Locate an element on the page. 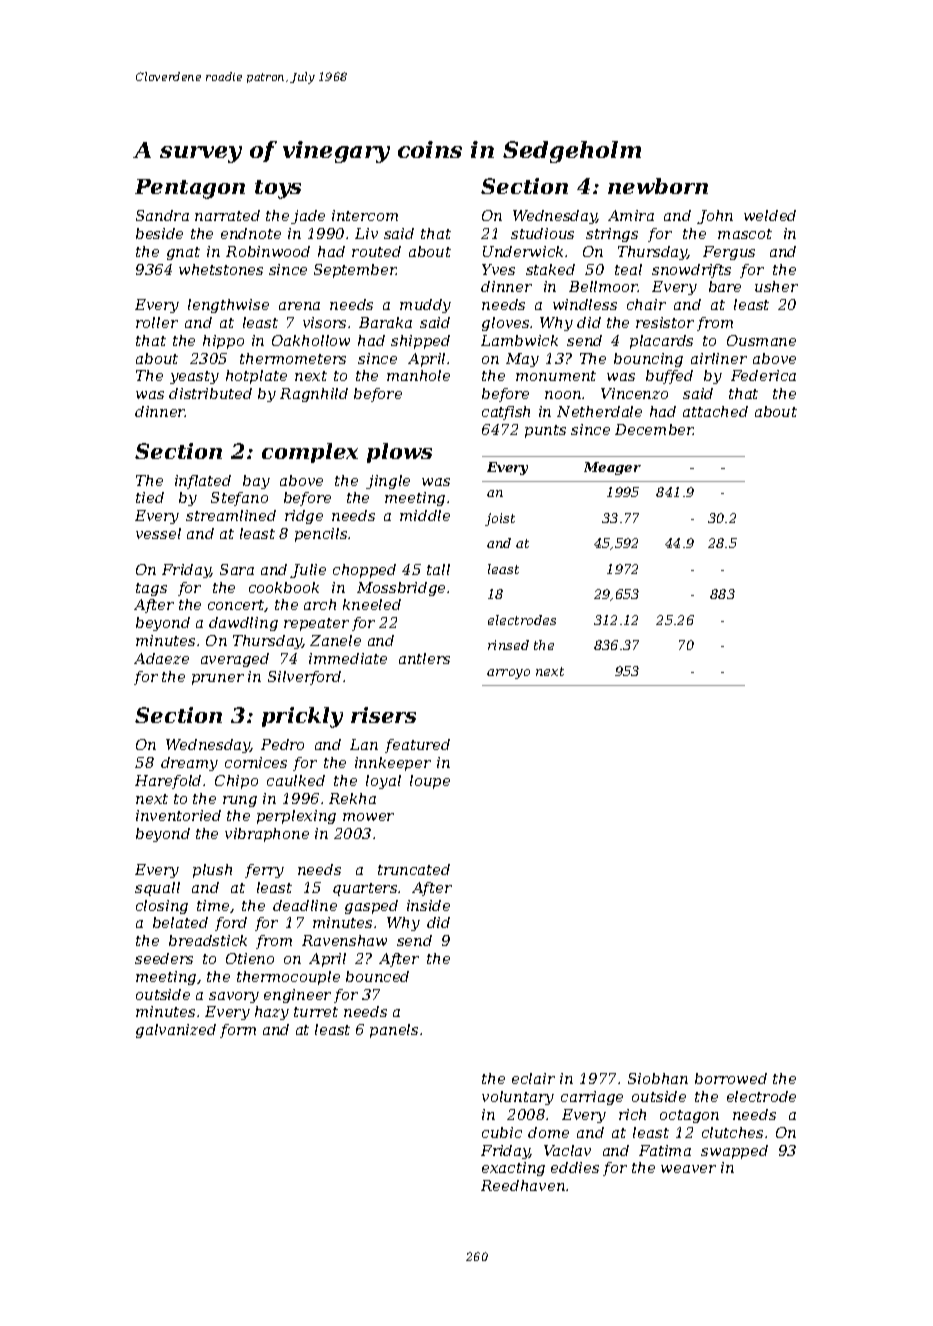  perplexing is located at coordinates (296, 817).
